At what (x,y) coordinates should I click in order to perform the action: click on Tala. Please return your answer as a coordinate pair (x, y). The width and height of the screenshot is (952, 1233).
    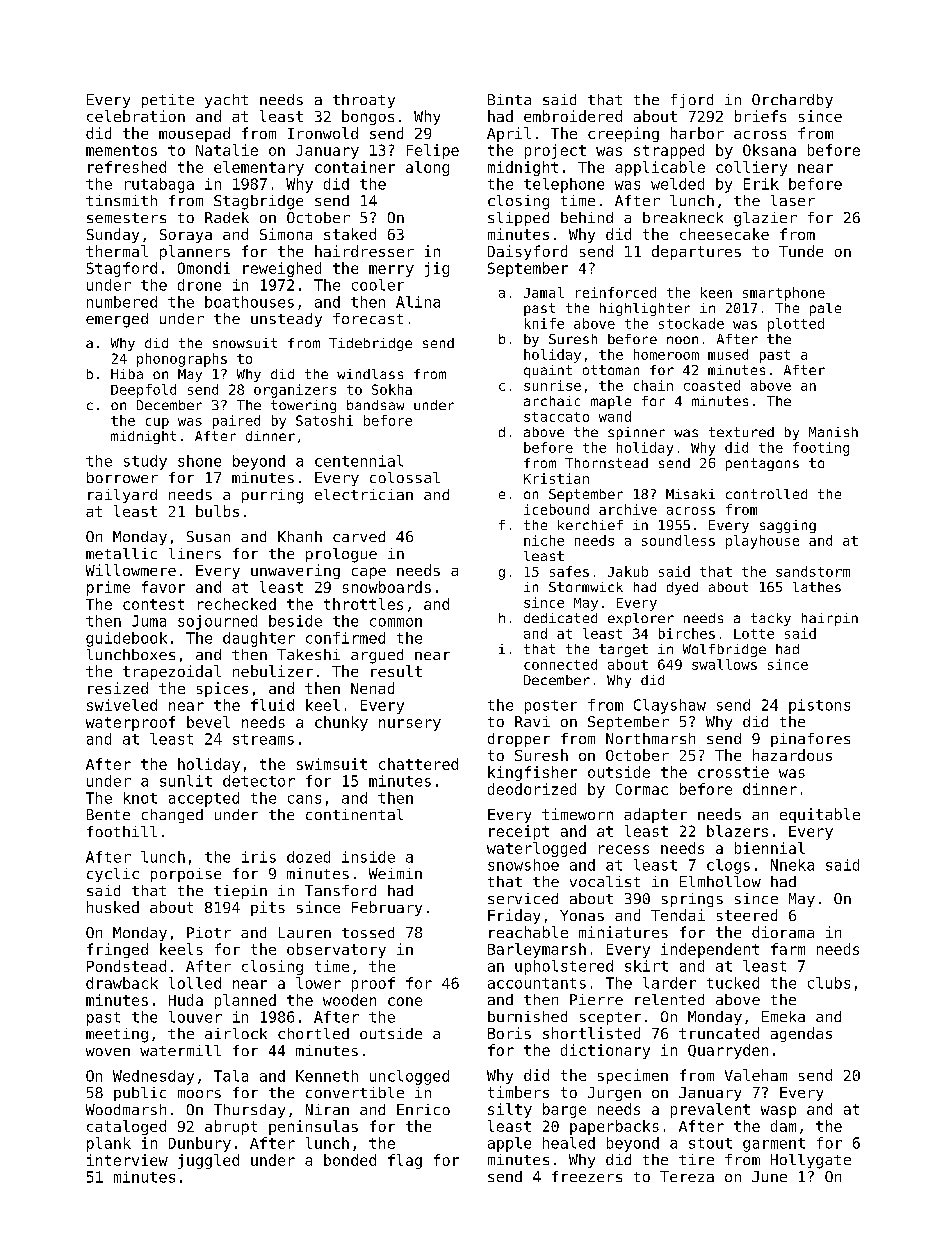
    Looking at the image, I should click on (231, 1076).
